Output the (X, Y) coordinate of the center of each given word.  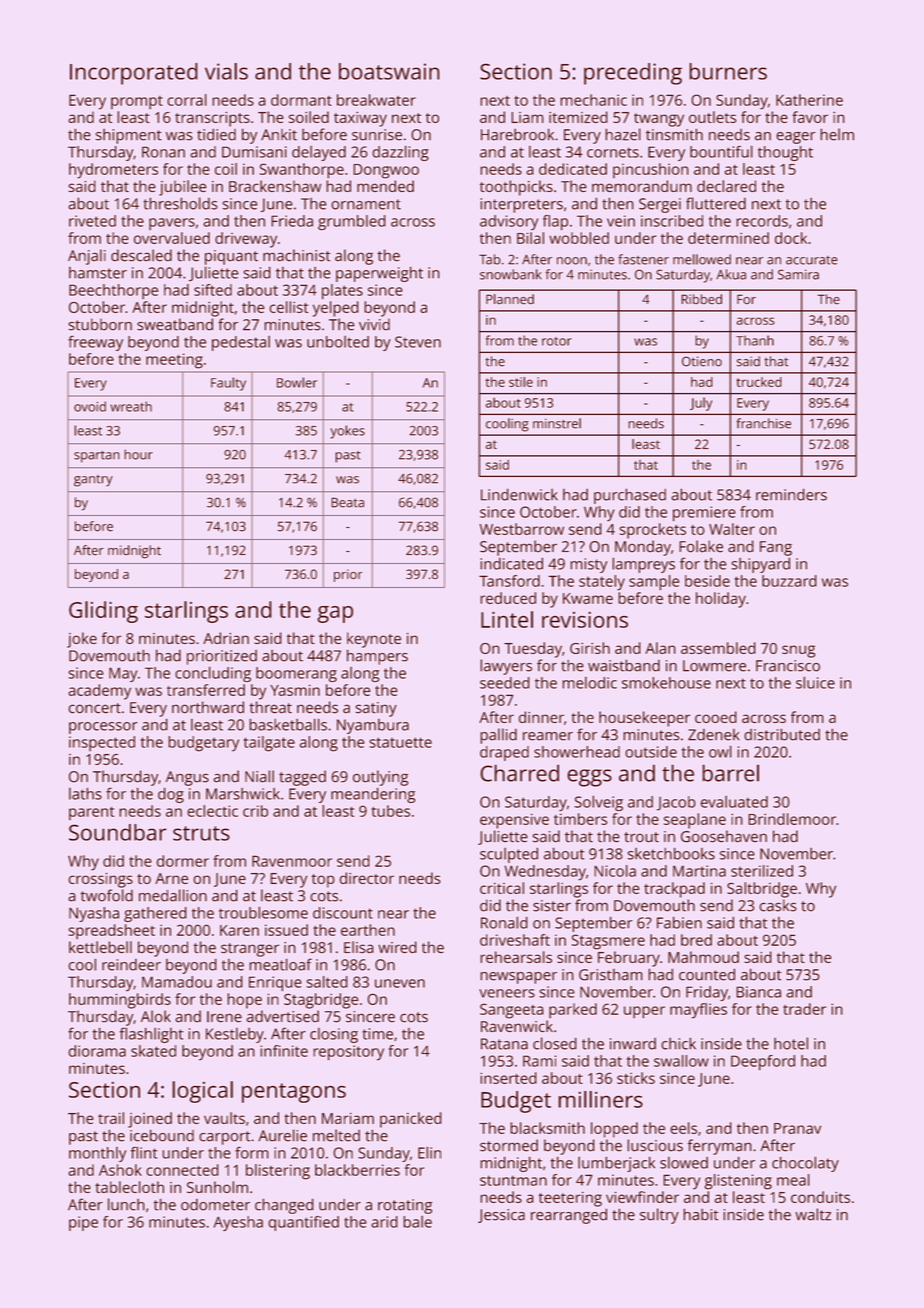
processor (103, 728)
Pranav (797, 1128)
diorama (97, 1051)
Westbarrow (522, 529)
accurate (812, 260)
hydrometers (113, 171)
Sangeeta (512, 1011)
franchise (763, 423)
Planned (510, 299)
